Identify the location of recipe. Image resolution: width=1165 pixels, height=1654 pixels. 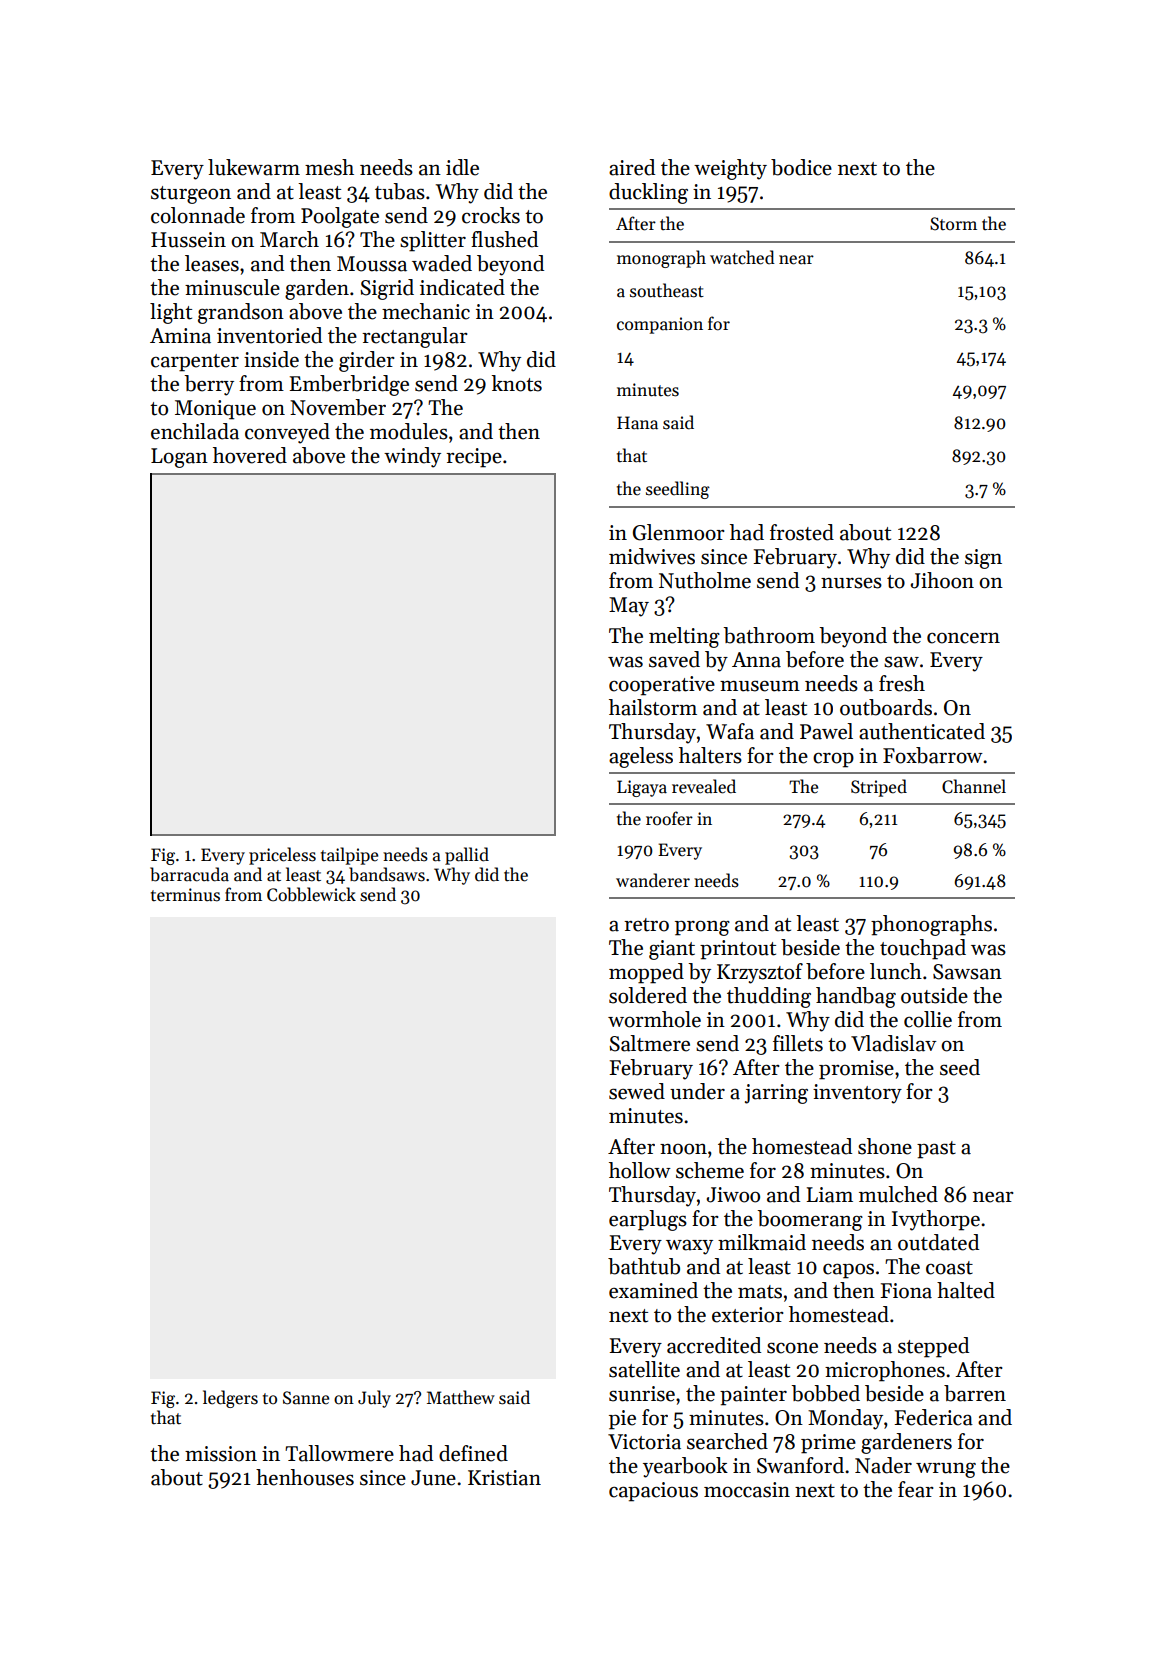
(474, 458).
